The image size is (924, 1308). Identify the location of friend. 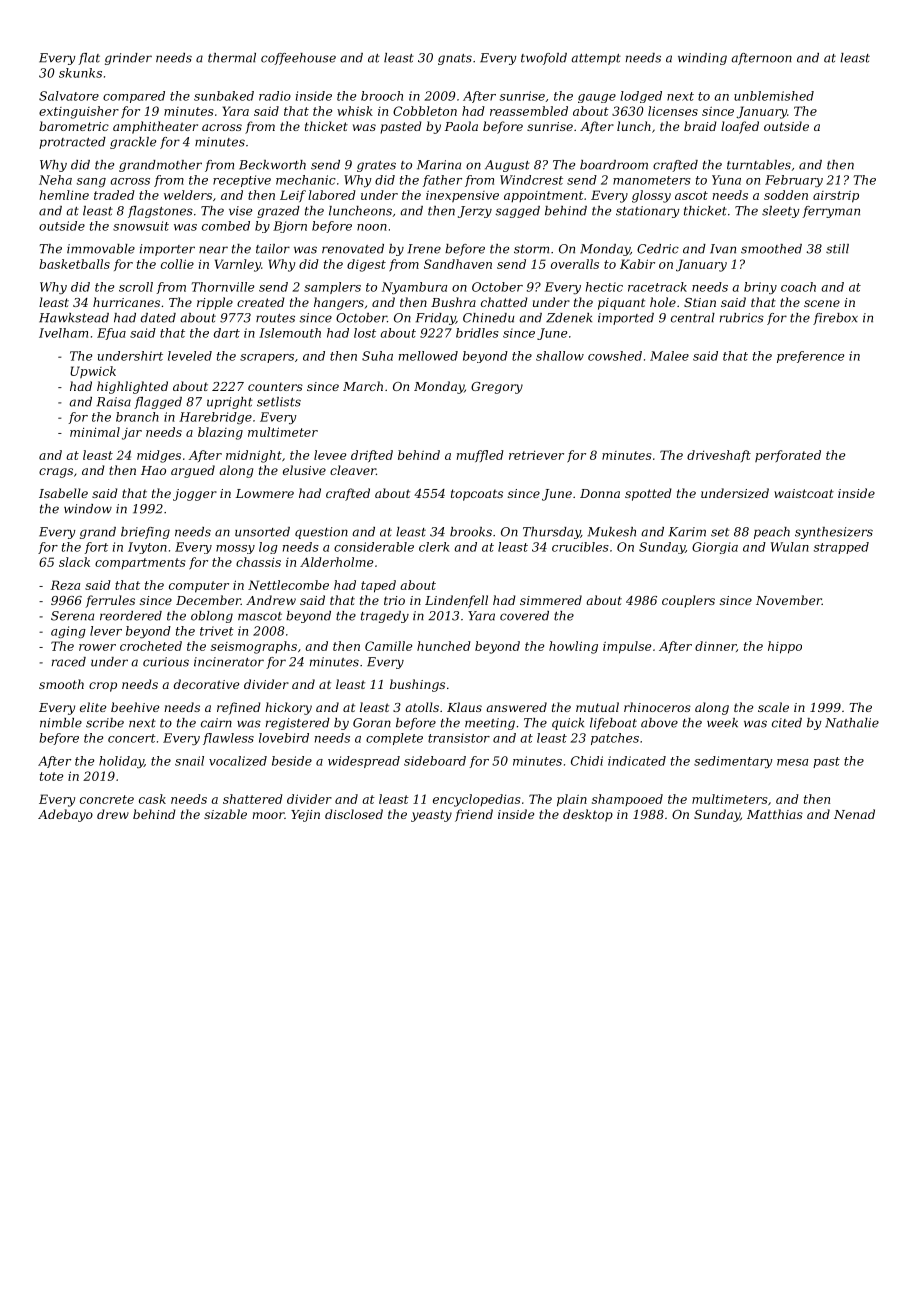
(474, 815).
